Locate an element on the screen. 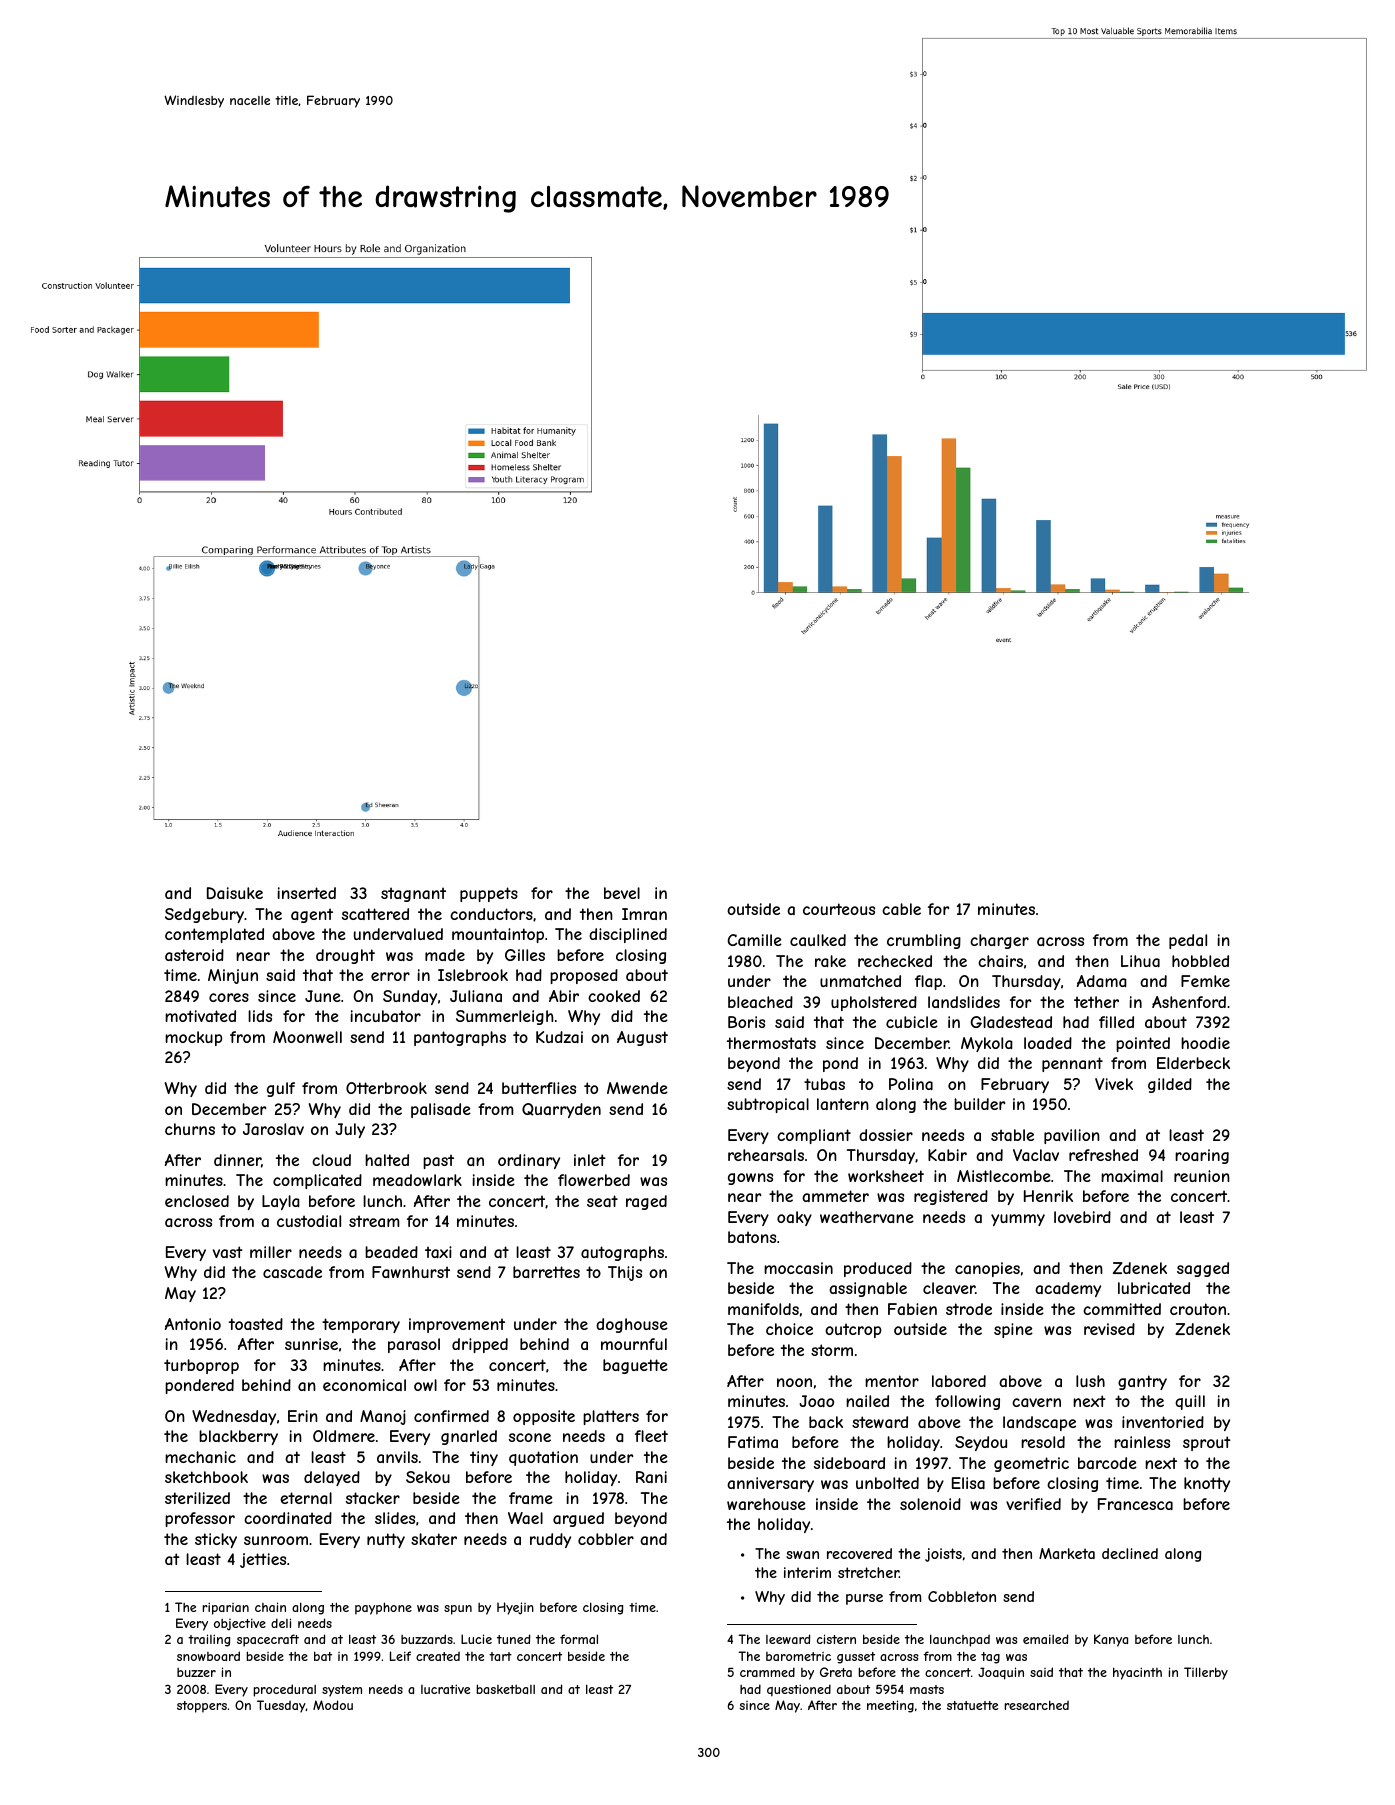 This screenshot has width=1395, height=1805. bevel is located at coordinates (622, 893).
